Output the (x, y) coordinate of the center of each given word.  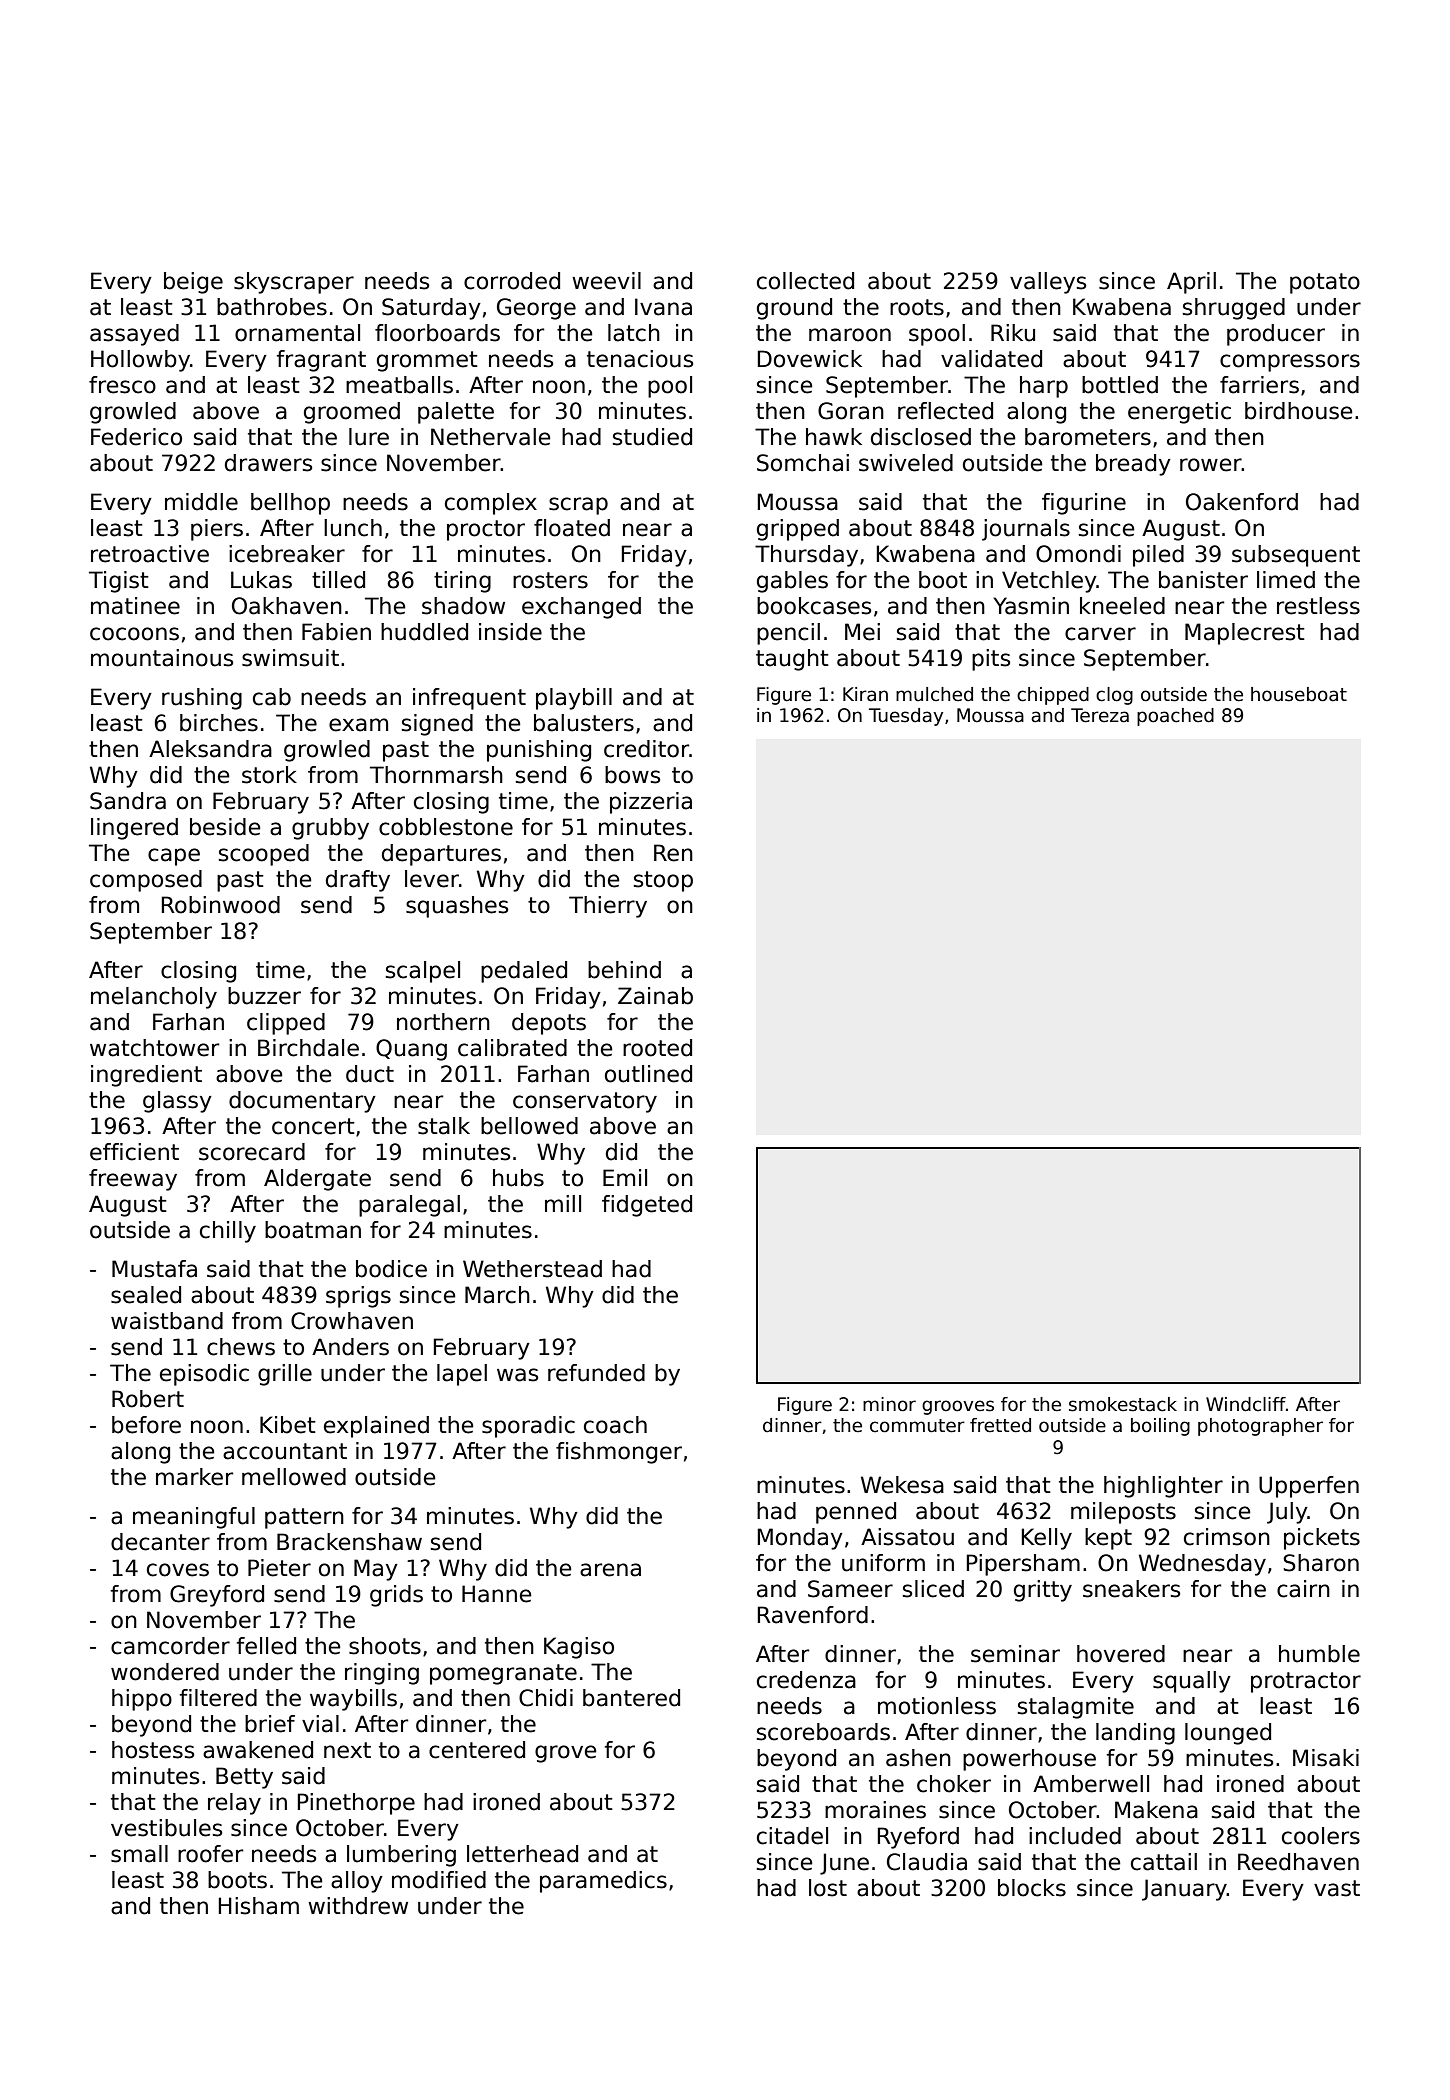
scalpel (423, 972)
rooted (657, 1048)
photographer (1260, 1427)
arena (610, 1570)
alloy (357, 1882)
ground (794, 309)
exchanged (581, 608)
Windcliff (1246, 1404)
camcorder (170, 1646)
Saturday (431, 309)
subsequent (1296, 556)
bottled (1120, 385)
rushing (202, 699)
